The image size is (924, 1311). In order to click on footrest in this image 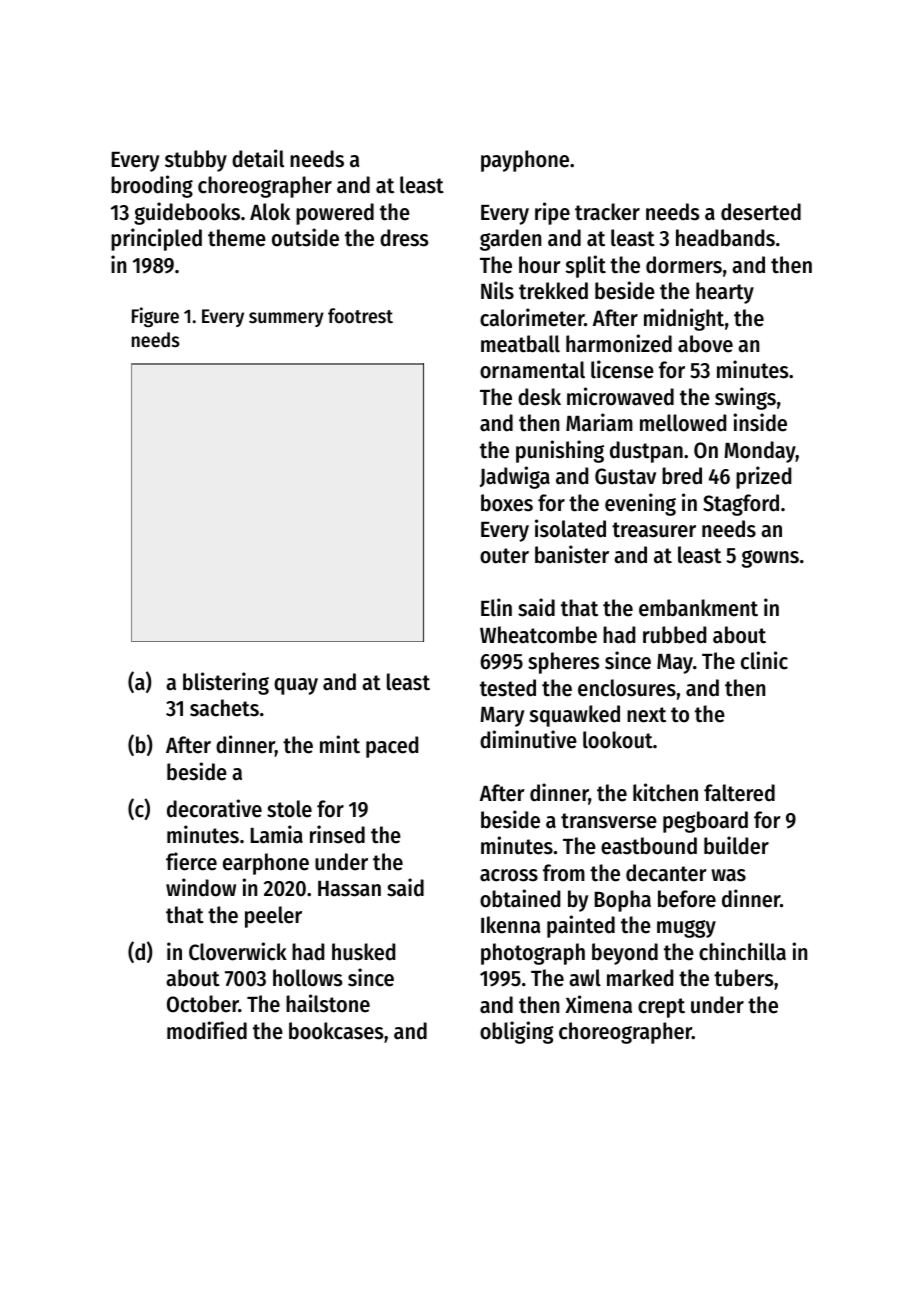, I will do `click(360, 316)`.
